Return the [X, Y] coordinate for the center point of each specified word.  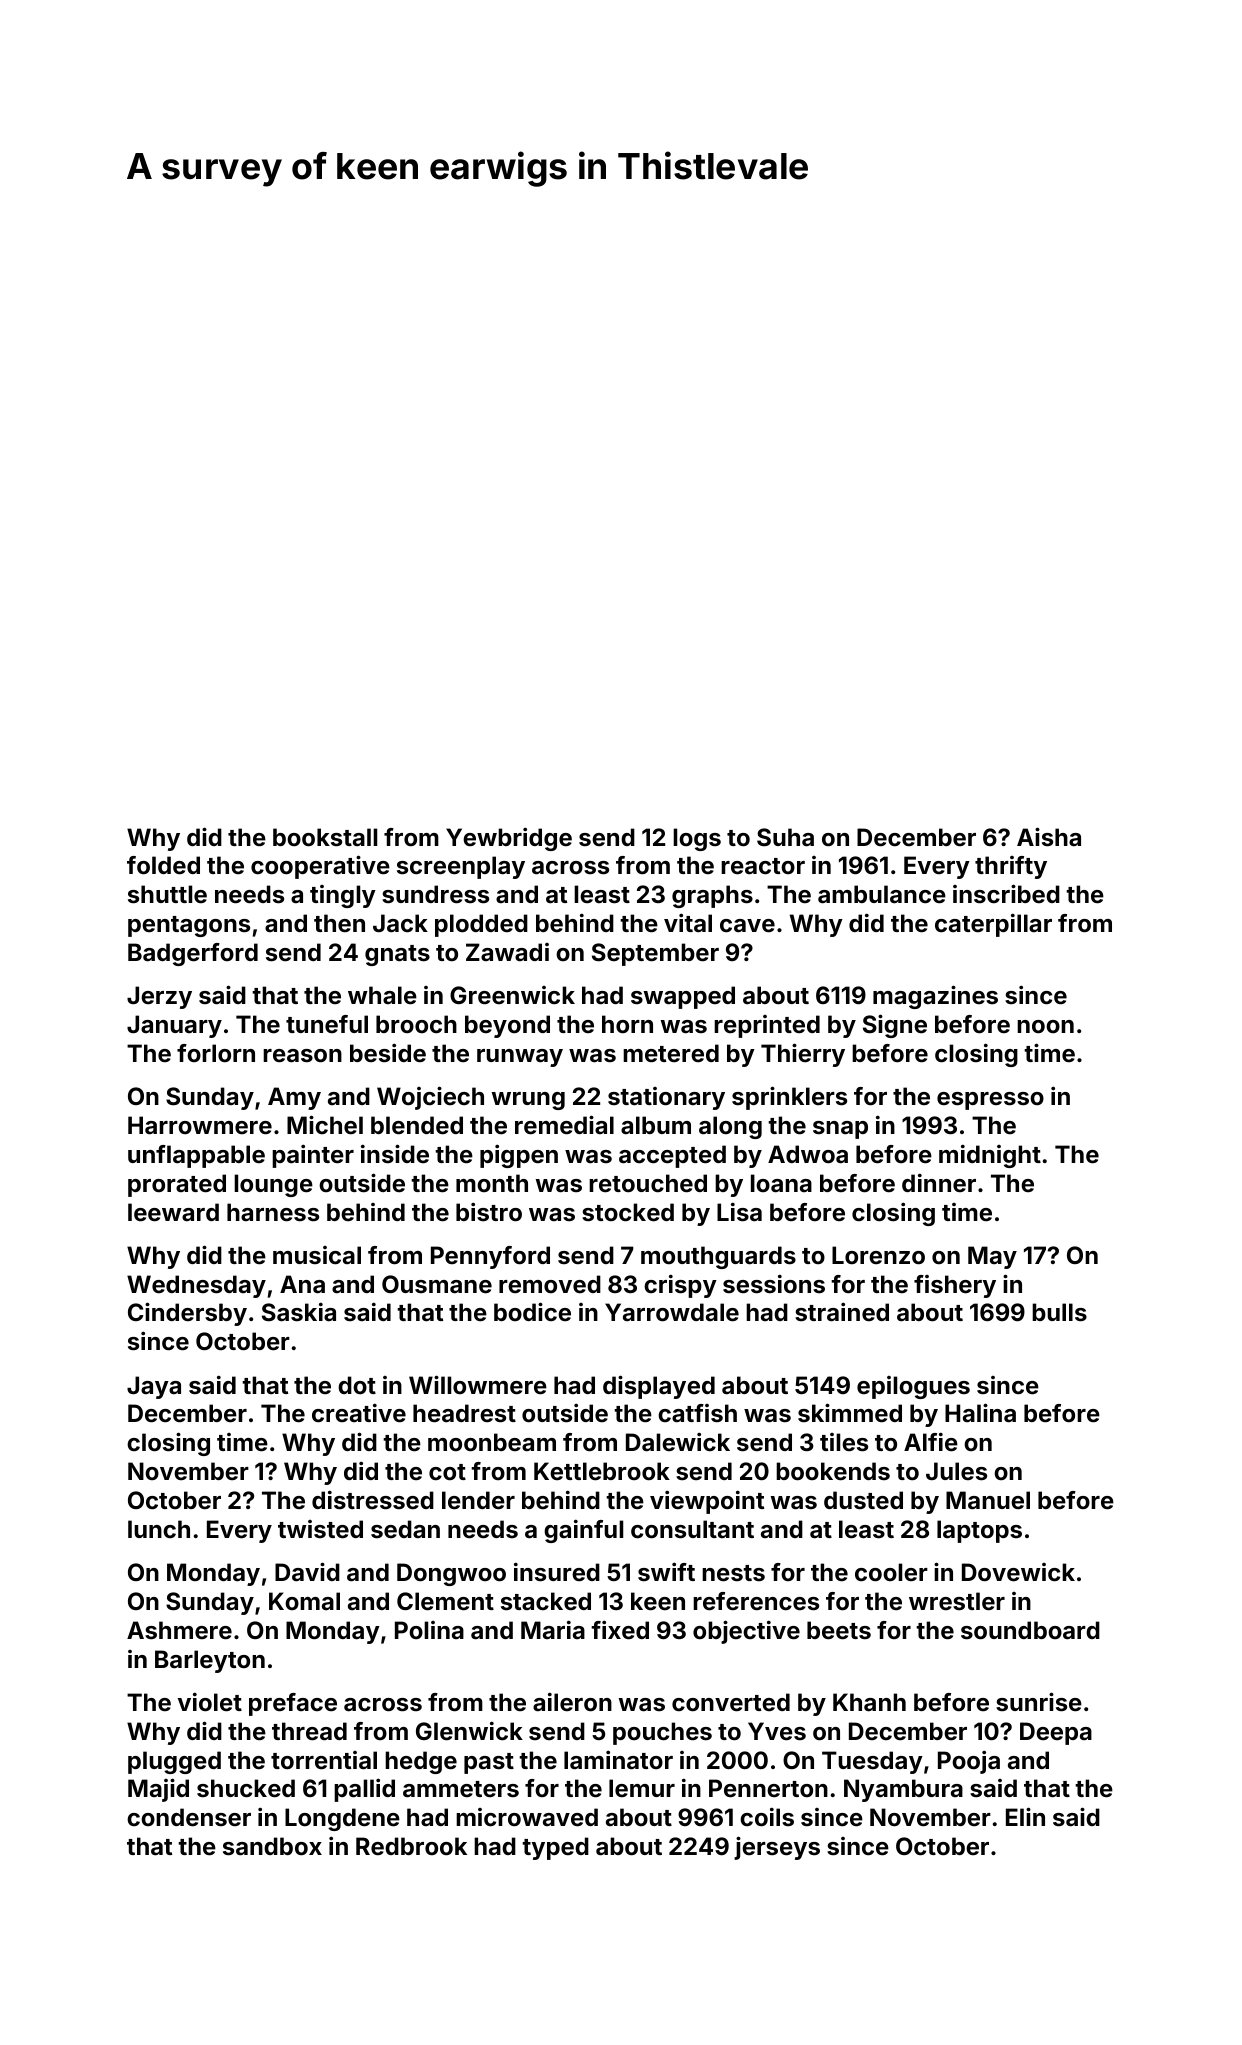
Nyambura [903, 1790]
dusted [863, 1500]
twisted [320, 1529]
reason [302, 1056]
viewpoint [707, 1502]
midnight [990, 1156]
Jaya [154, 1387]
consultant [692, 1529]
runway [520, 1058]
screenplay [461, 867]
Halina [980, 1413]
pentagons [189, 926]
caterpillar [993, 925]
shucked [246, 1788]
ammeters [461, 1789]
